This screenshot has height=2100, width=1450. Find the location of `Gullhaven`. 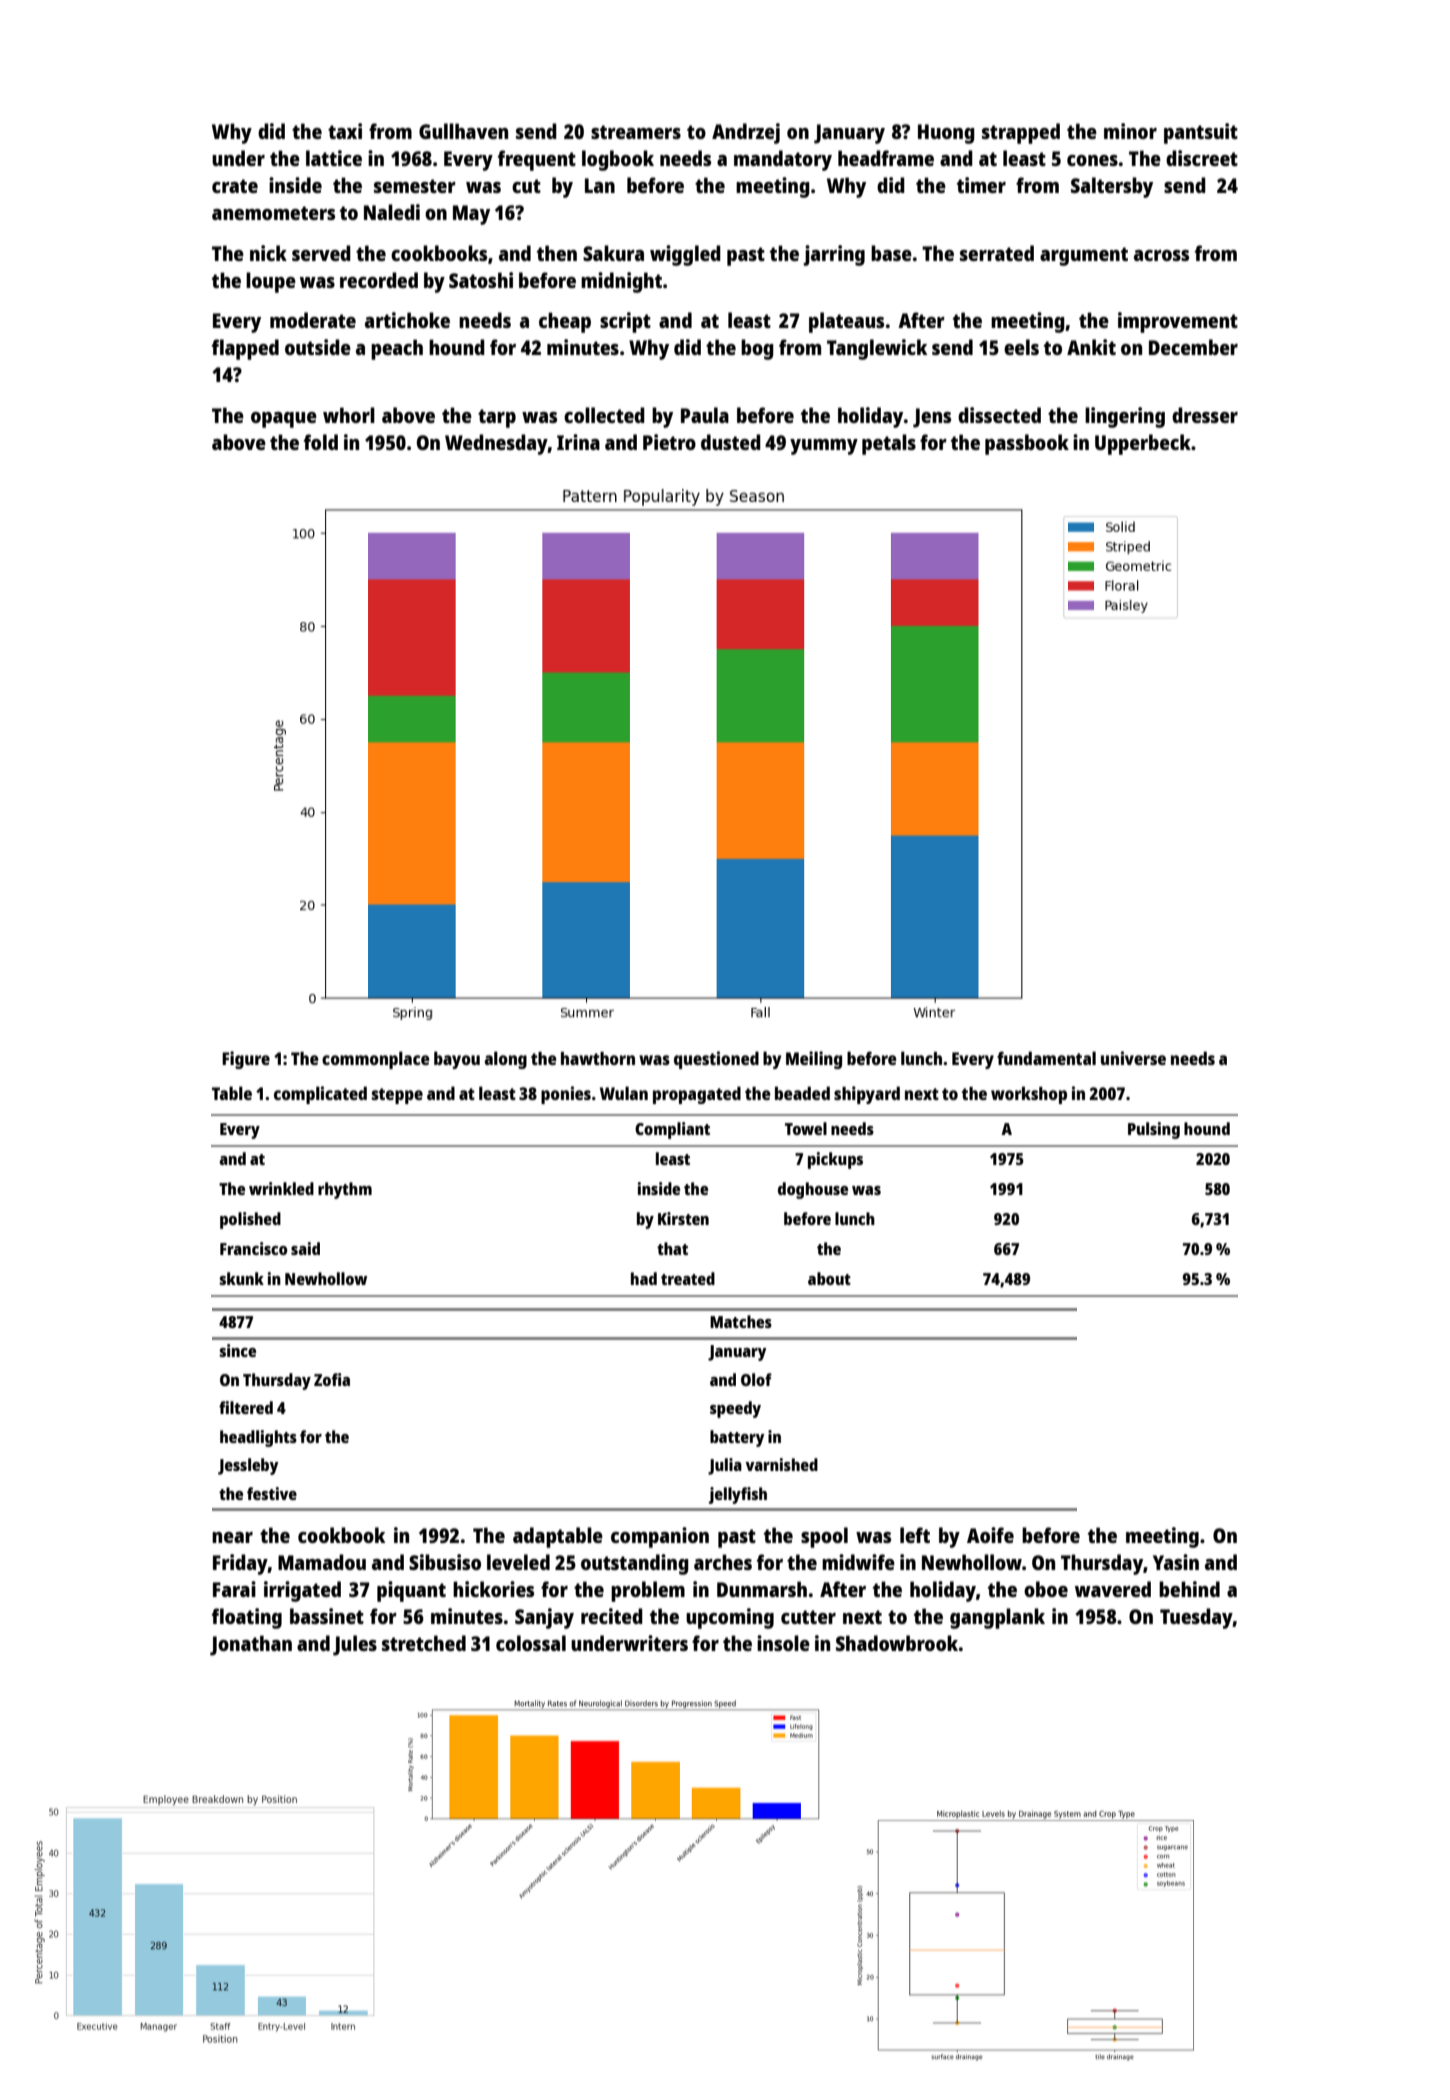

Gullhaven is located at coordinates (463, 131).
